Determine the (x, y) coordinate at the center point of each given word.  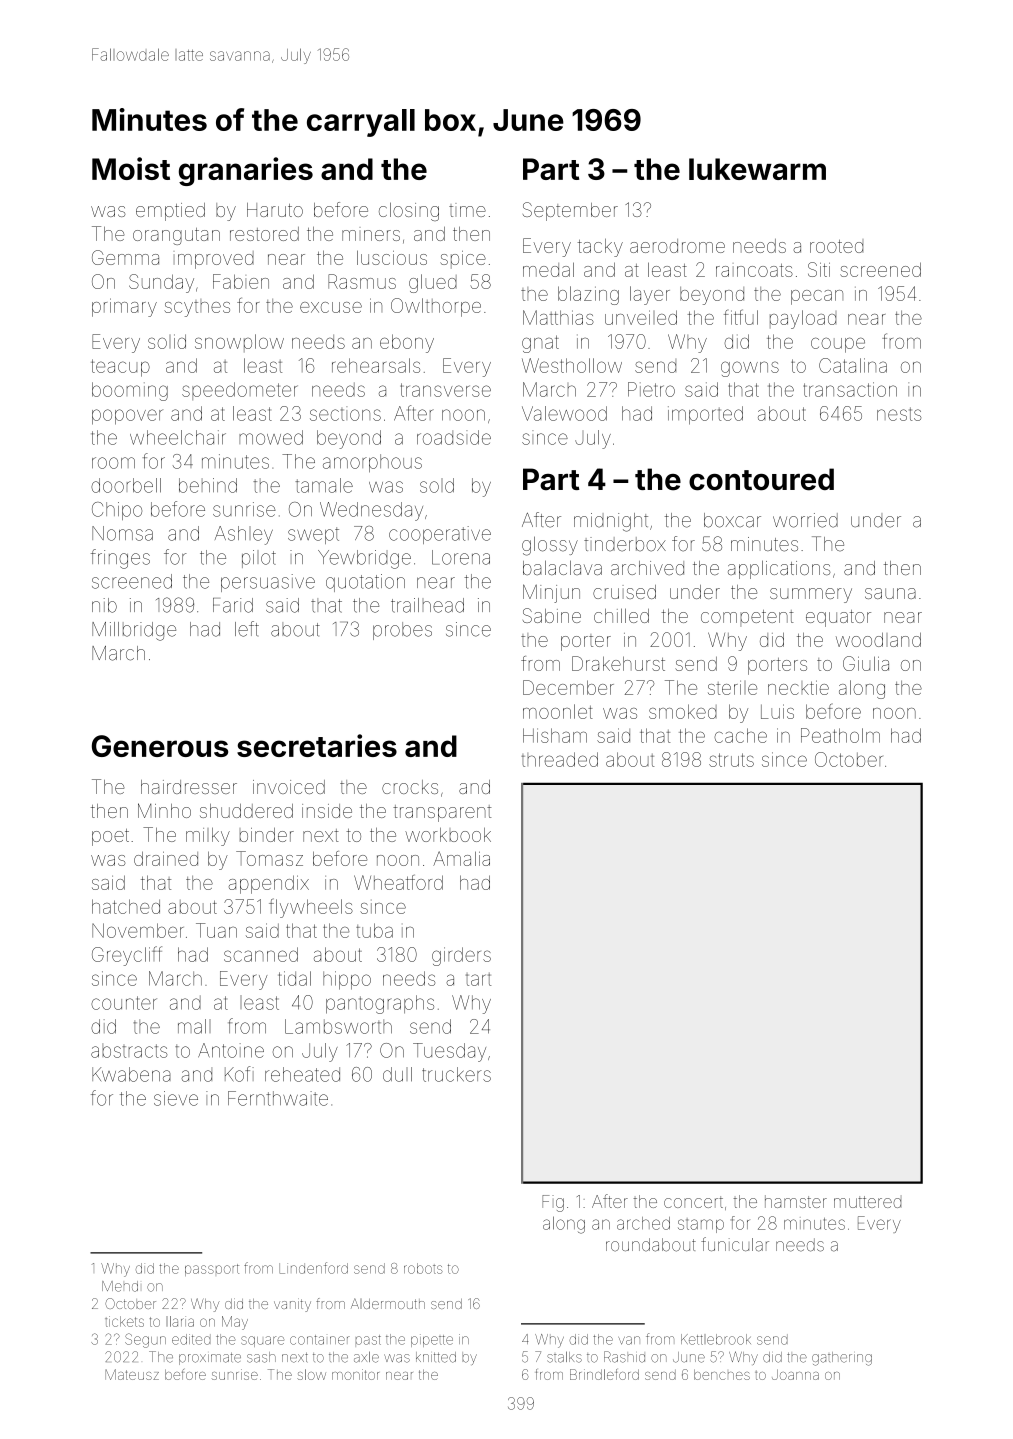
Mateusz (132, 1374)
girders (461, 956)
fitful (741, 317)
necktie (798, 687)
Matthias (558, 317)
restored (264, 234)
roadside (454, 437)
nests (899, 414)
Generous (160, 746)
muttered (867, 1202)
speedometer (240, 391)
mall (194, 1026)
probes (402, 631)
